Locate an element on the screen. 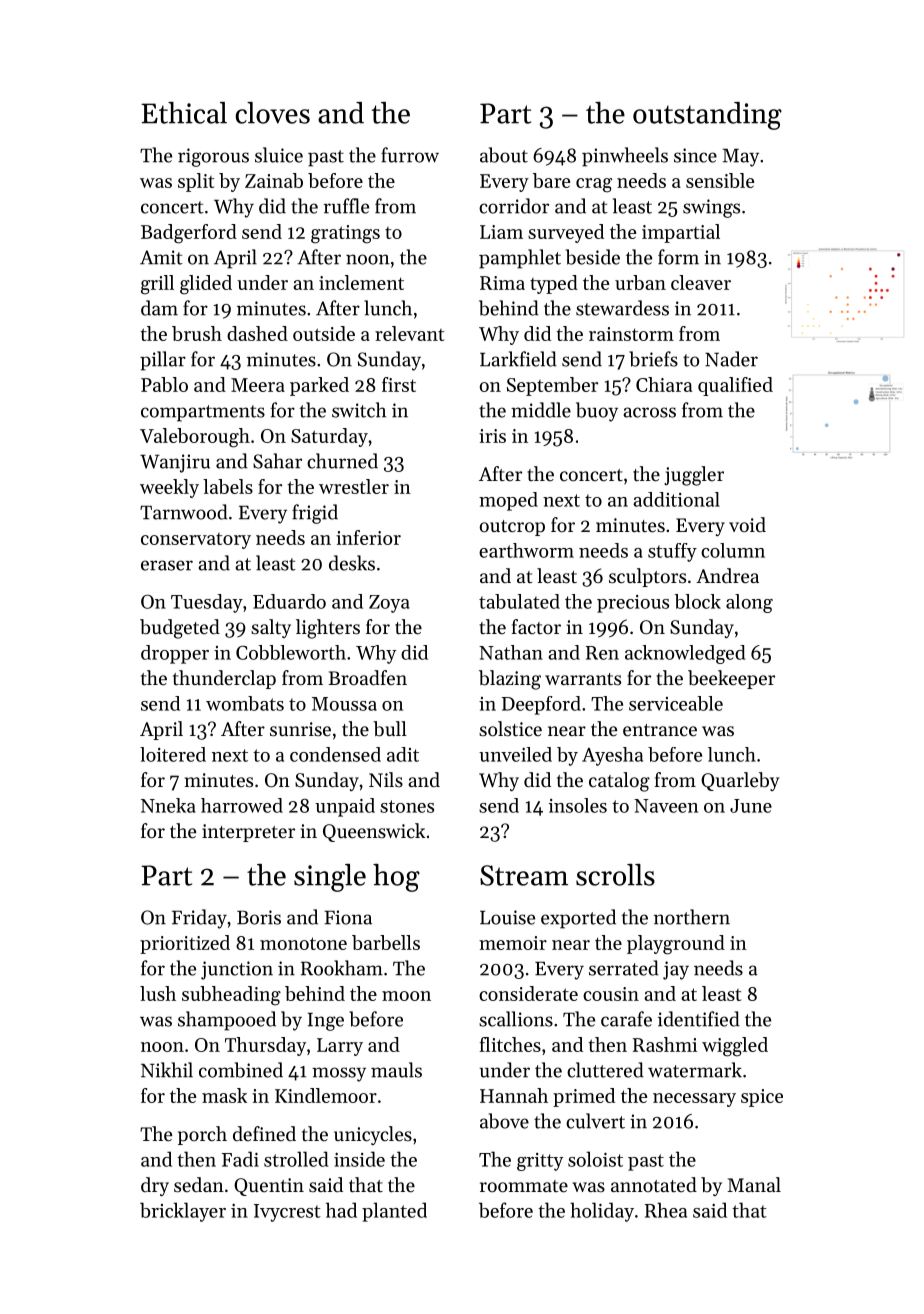  inferior is located at coordinates (368, 537).
